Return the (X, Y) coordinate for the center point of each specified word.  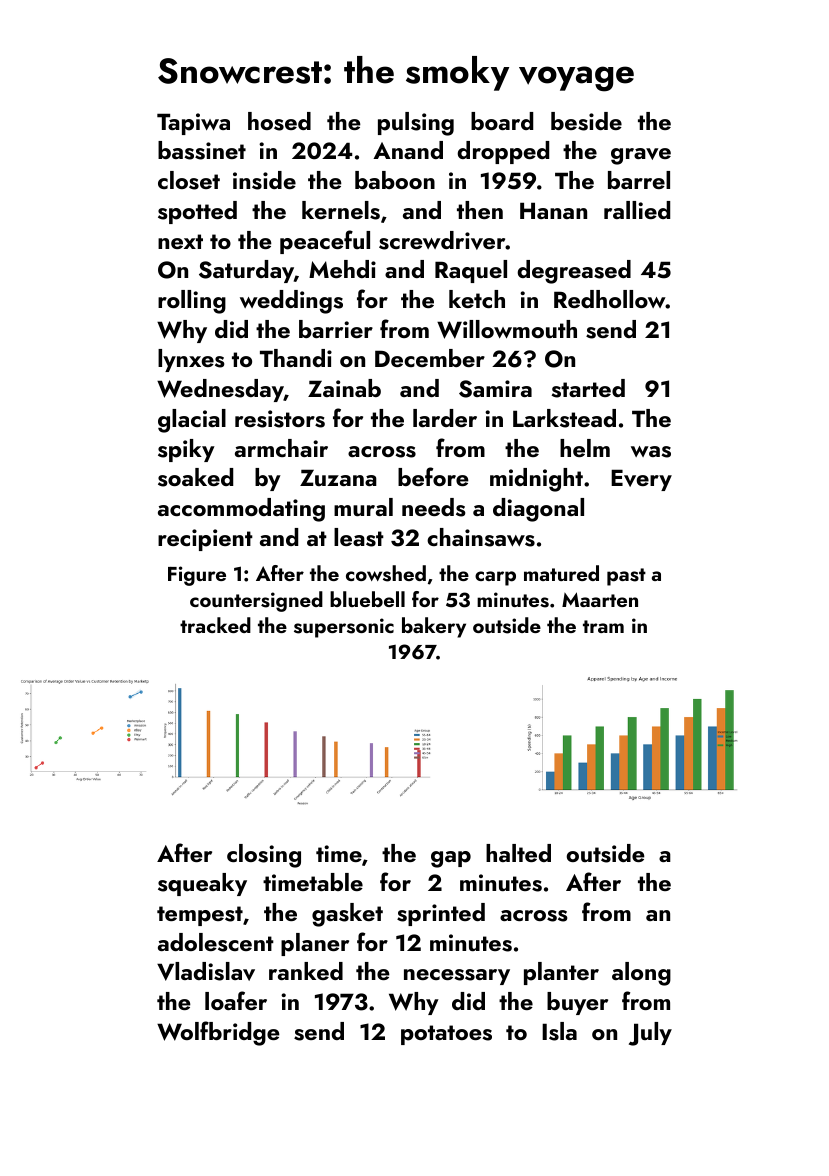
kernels (341, 210)
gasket (347, 915)
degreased (574, 272)
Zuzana (338, 477)
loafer (236, 1000)
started (588, 388)
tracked (215, 625)
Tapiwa (193, 124)
